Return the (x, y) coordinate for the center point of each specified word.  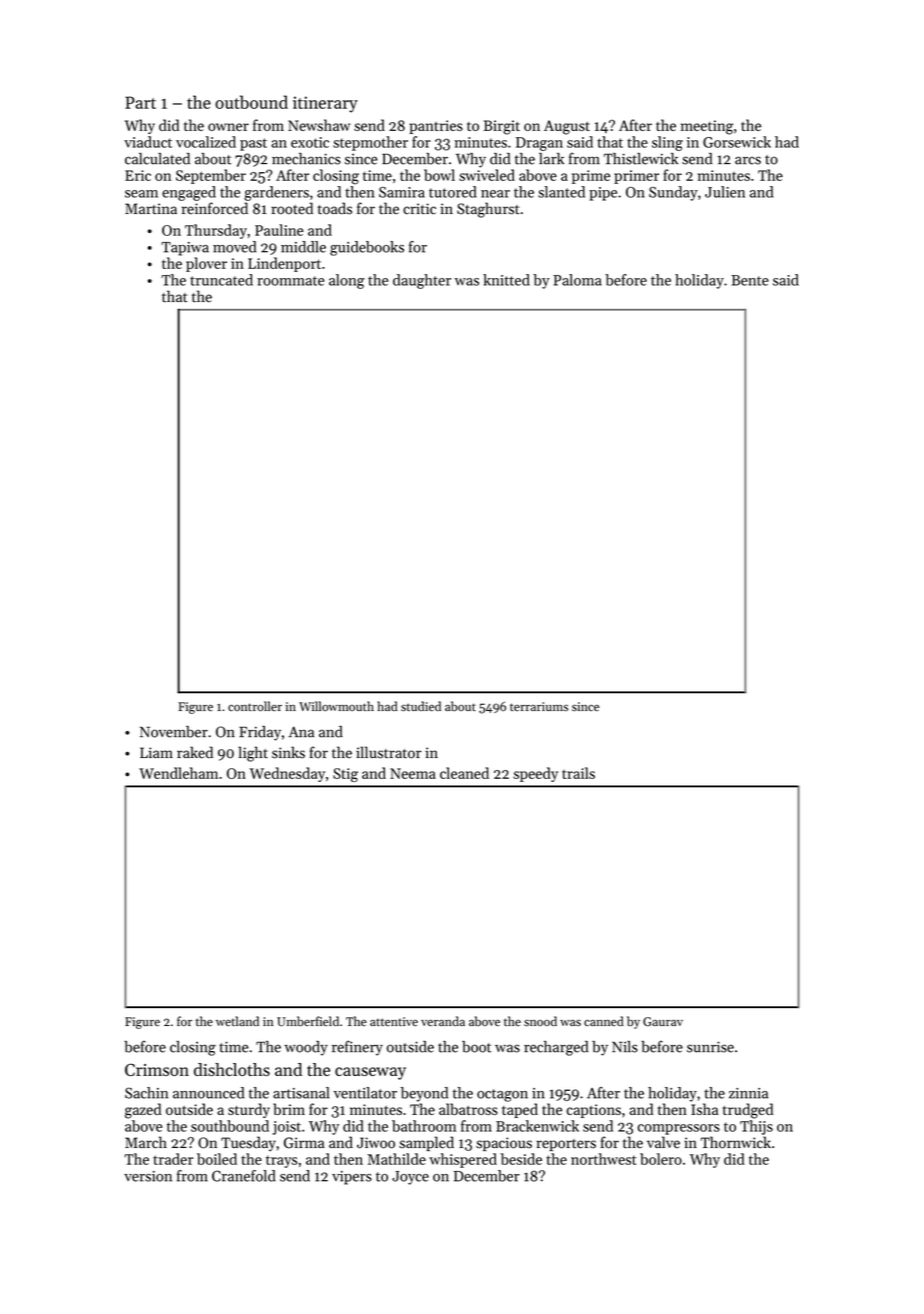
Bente (750, 280)
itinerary (325, 104)
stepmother (370, 143)
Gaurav (663, 1022)
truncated (221, 280)
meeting (707, 127)
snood (540, 1021)
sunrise (710, 1047)
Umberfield (308, 1021)
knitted (506, 280)
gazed (143, 1111)
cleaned (464, 773)
